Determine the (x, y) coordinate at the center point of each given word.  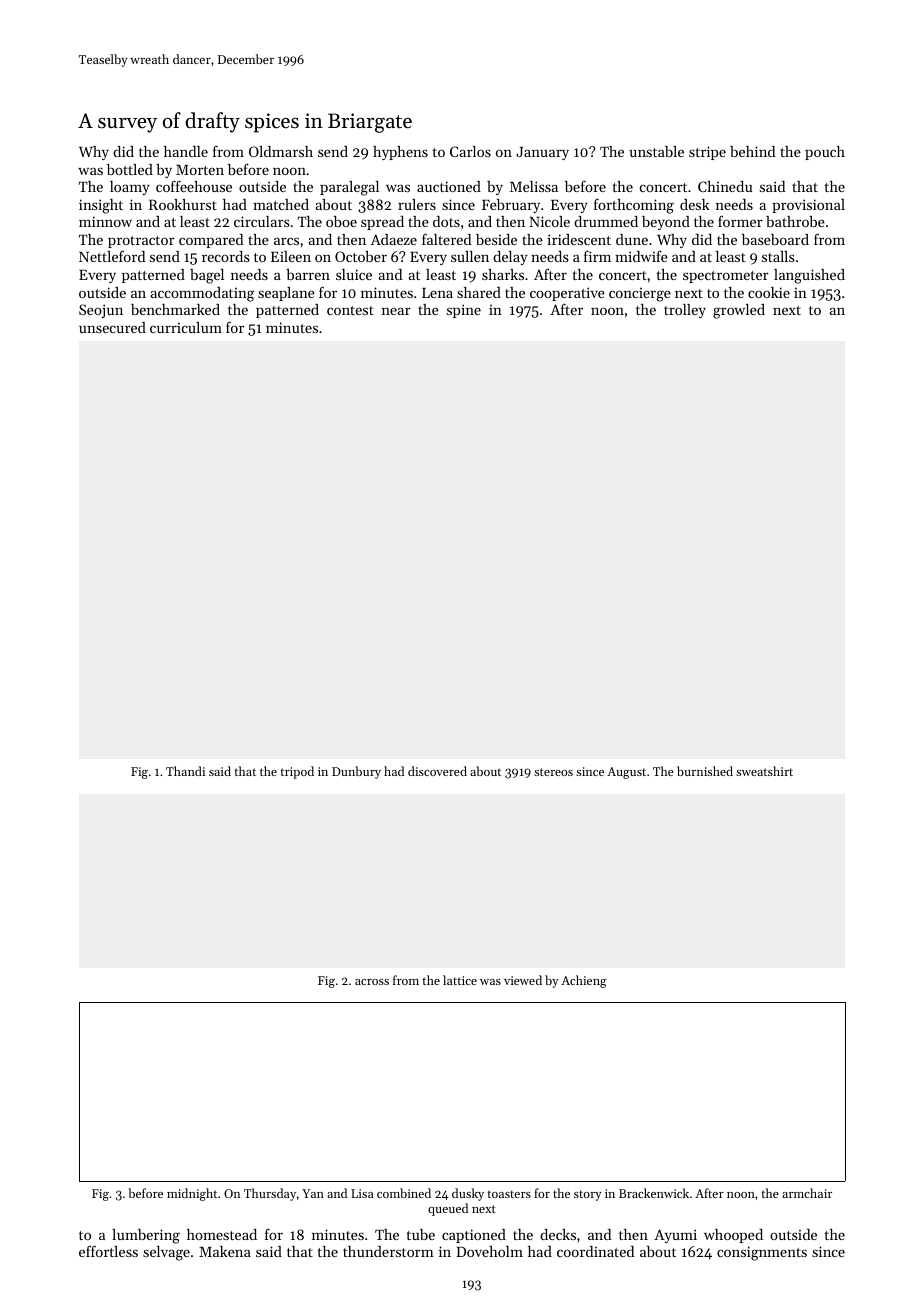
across (372, 982)
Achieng (584, 981)
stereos (553, 772)
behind (752, 151)
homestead (222, 1234)
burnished (705, 771)
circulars (262, 221)
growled (739, 311)
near (396, 311)
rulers (417, 204)
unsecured (112, 327)
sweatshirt (764, 771)
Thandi (185, 771)
